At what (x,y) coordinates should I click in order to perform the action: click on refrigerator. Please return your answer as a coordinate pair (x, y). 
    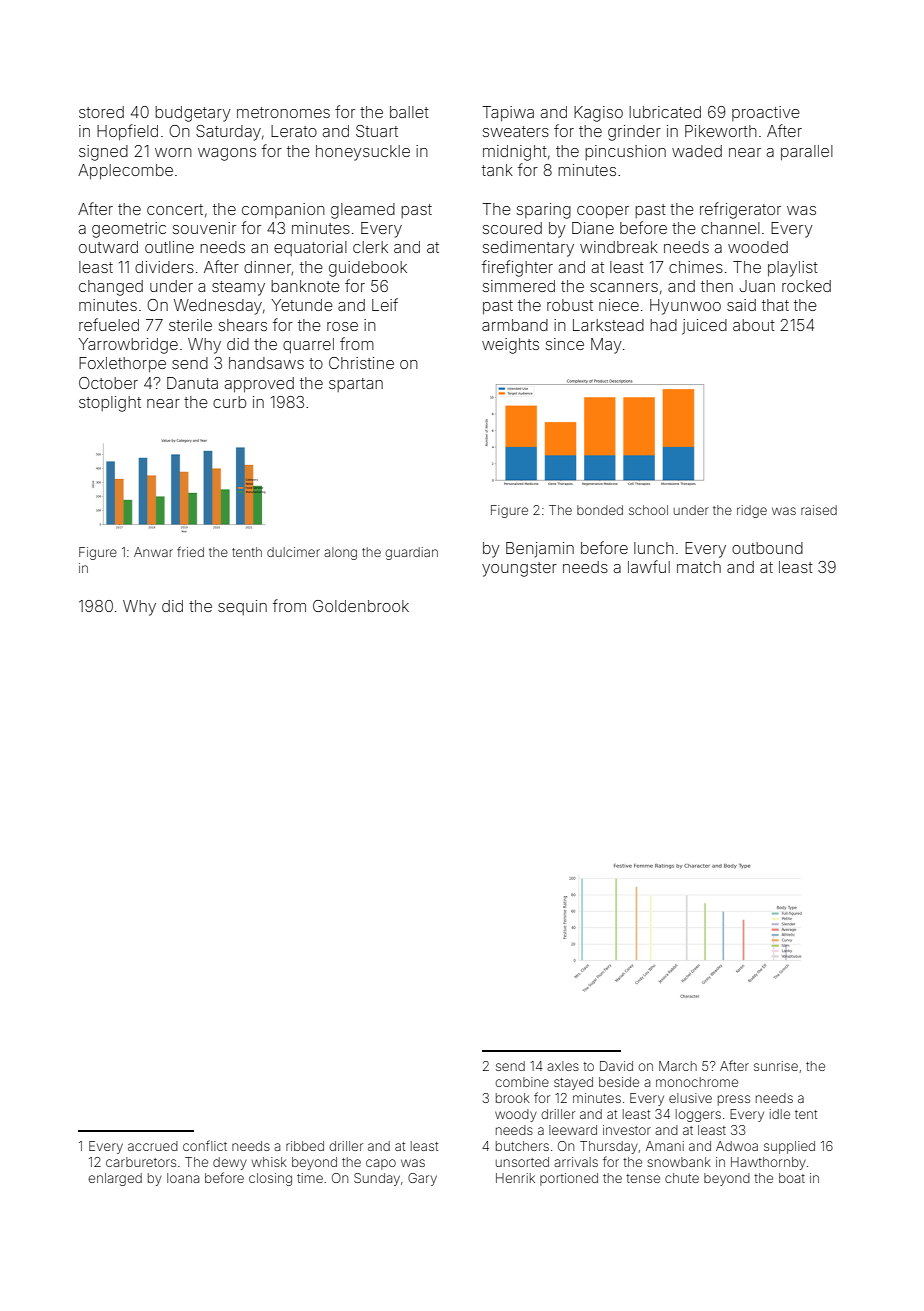
    Looking at the image, I should click on (740, 210).
